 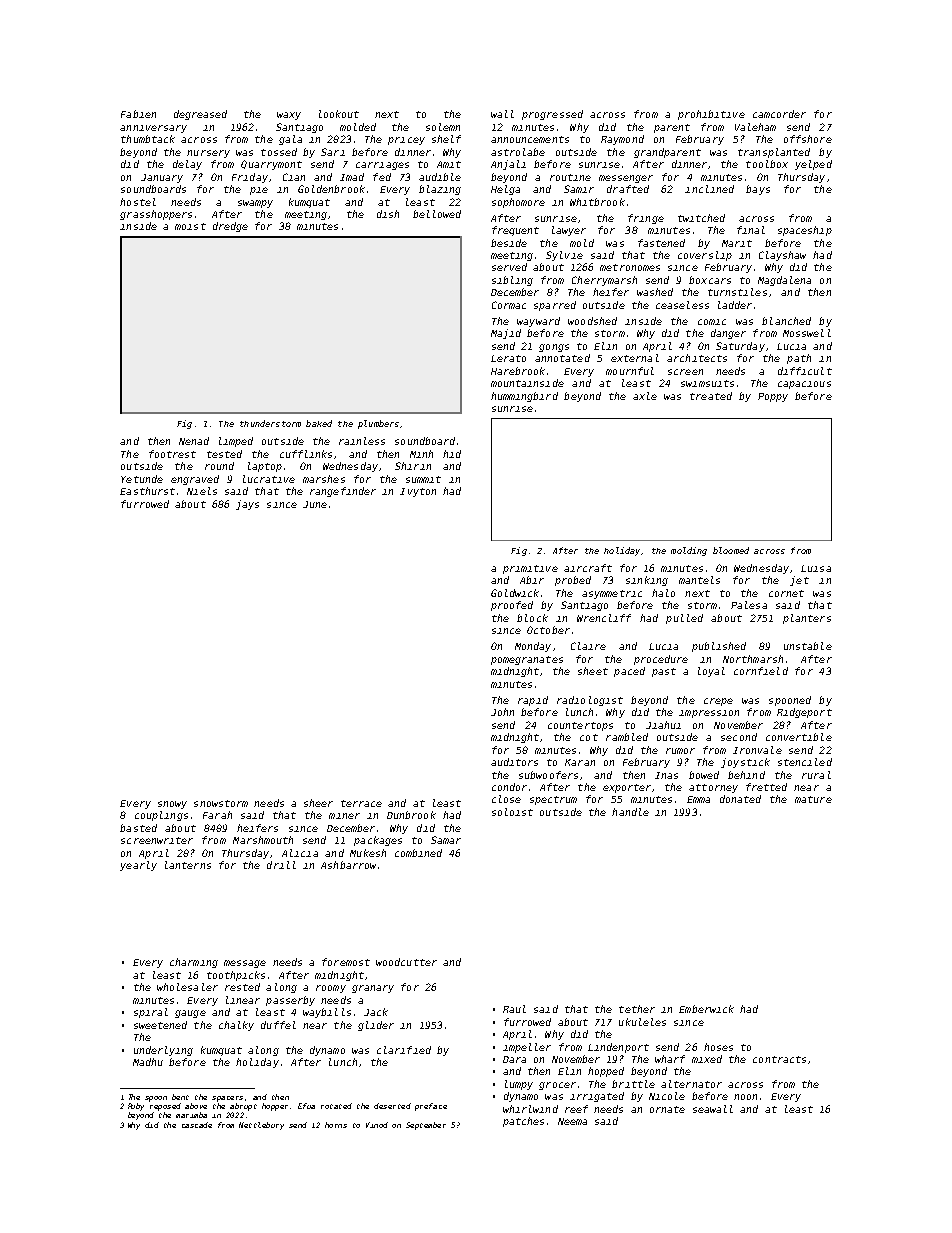 What do you see at coordinates (572, 1121) in the screenshot?
I see `Neema` at bounding box center [572, 1121].
